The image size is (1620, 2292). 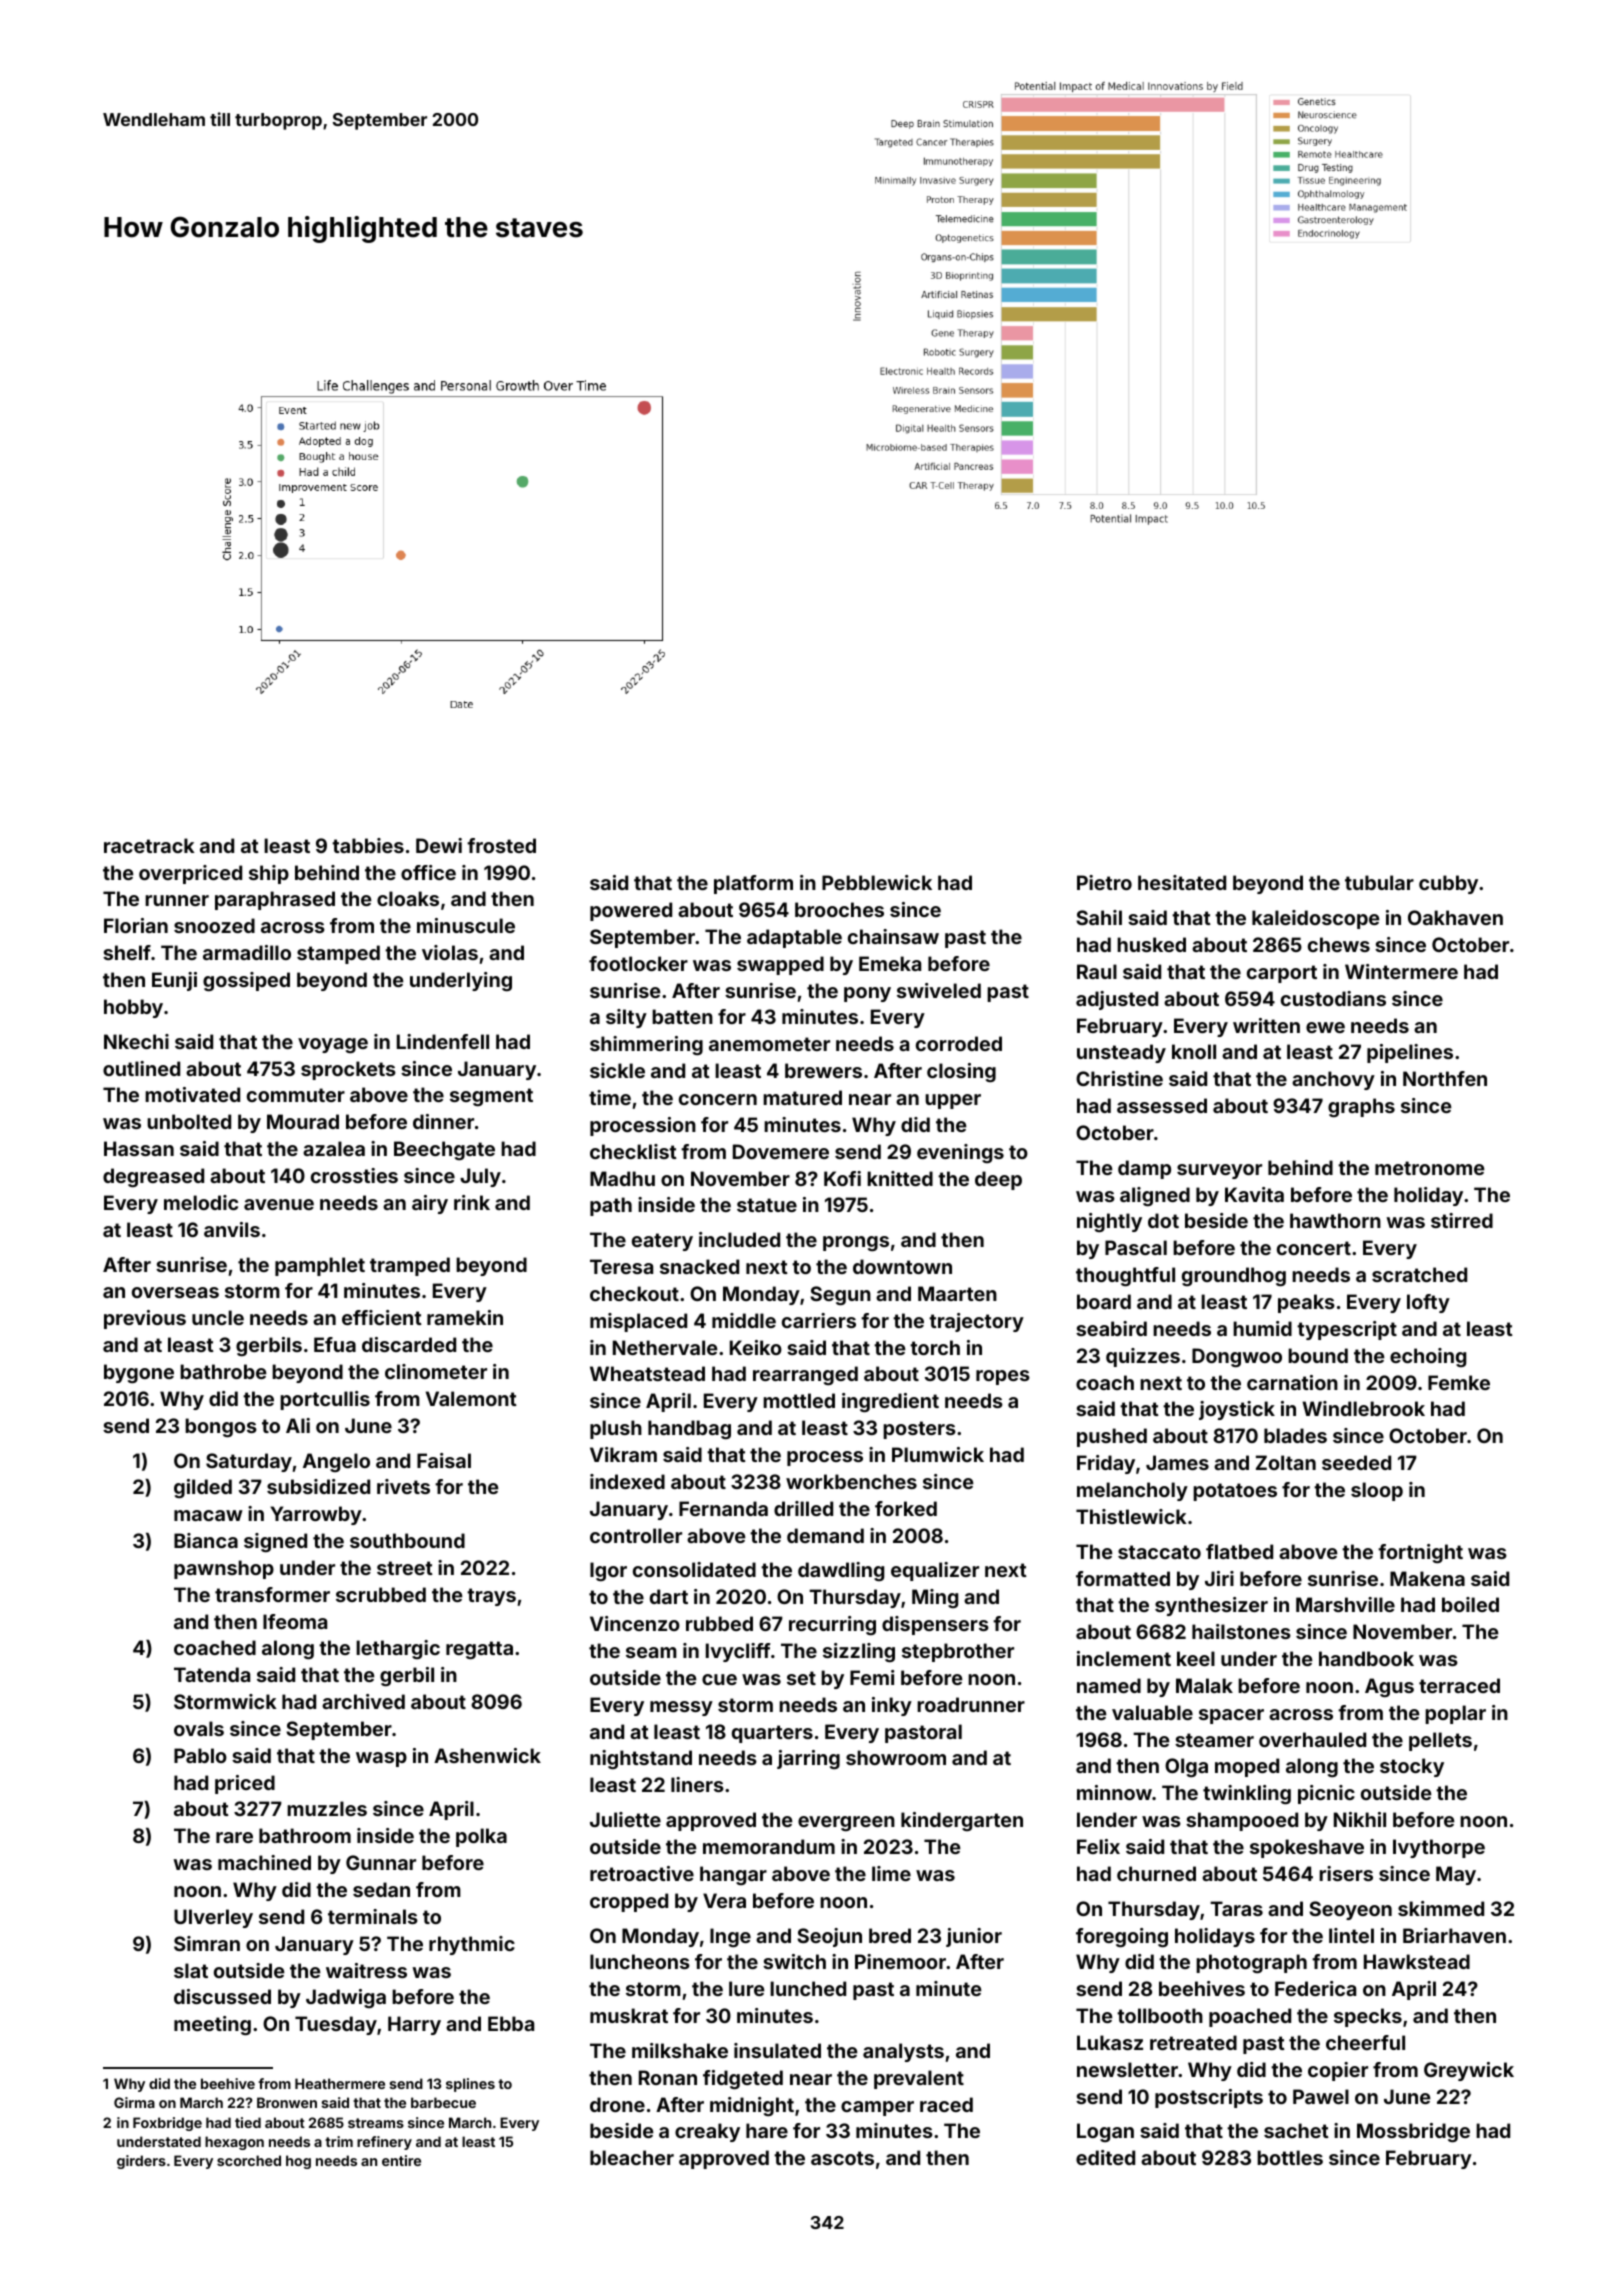 What do you see at coordinates (794, 1961) in the screenshot?
I see `switch` at bounding box center [794, 1961].
